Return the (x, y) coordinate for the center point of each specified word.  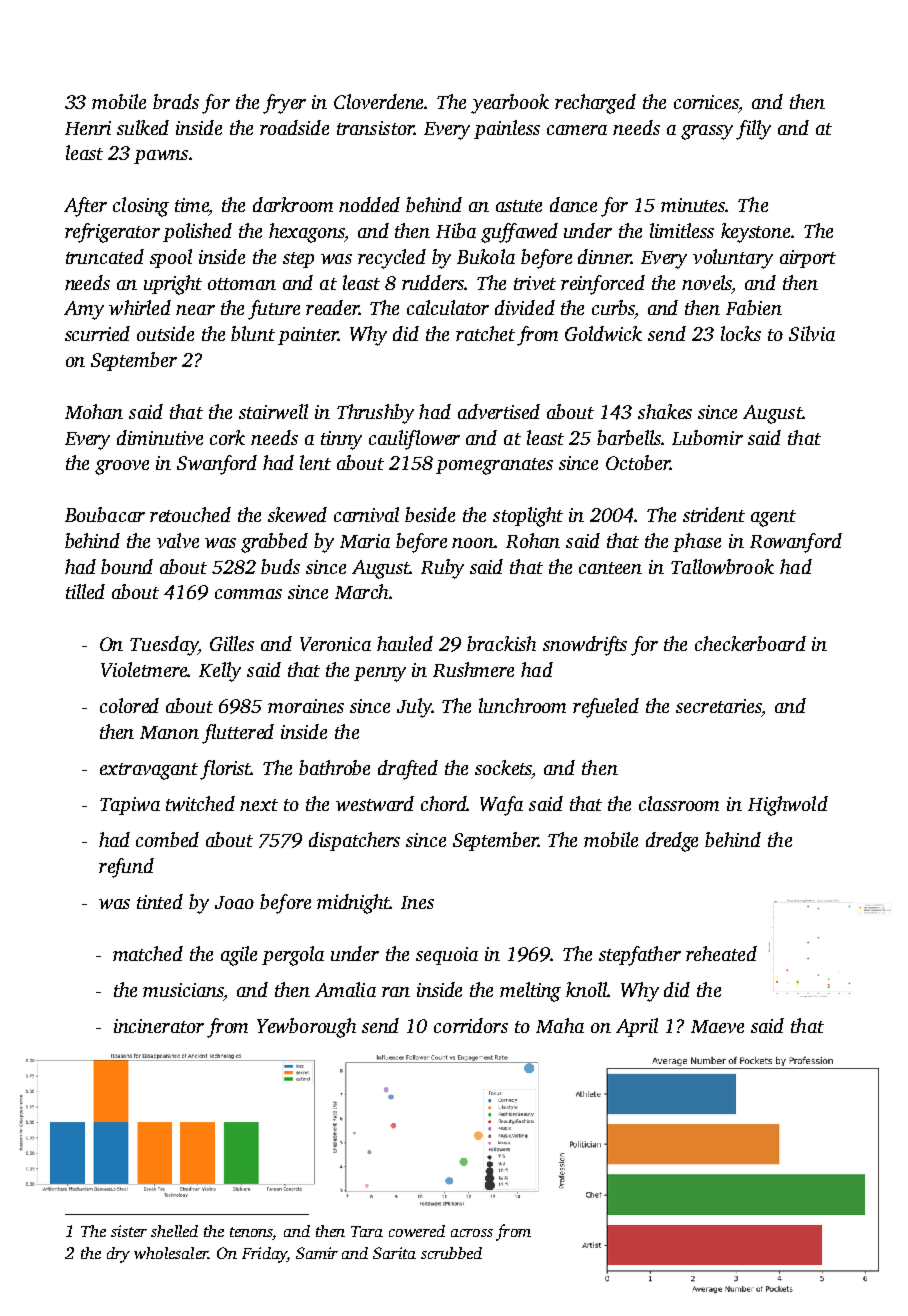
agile (239, 956)
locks (741, 333)
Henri (88, 128)
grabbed (274, 543)
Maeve (717, 1026)
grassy (707, 132)
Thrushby (375, 414)
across (472, 1233)
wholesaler (171, 1253)
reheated (721, 953)
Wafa (501, 806)
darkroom (293, 204)
